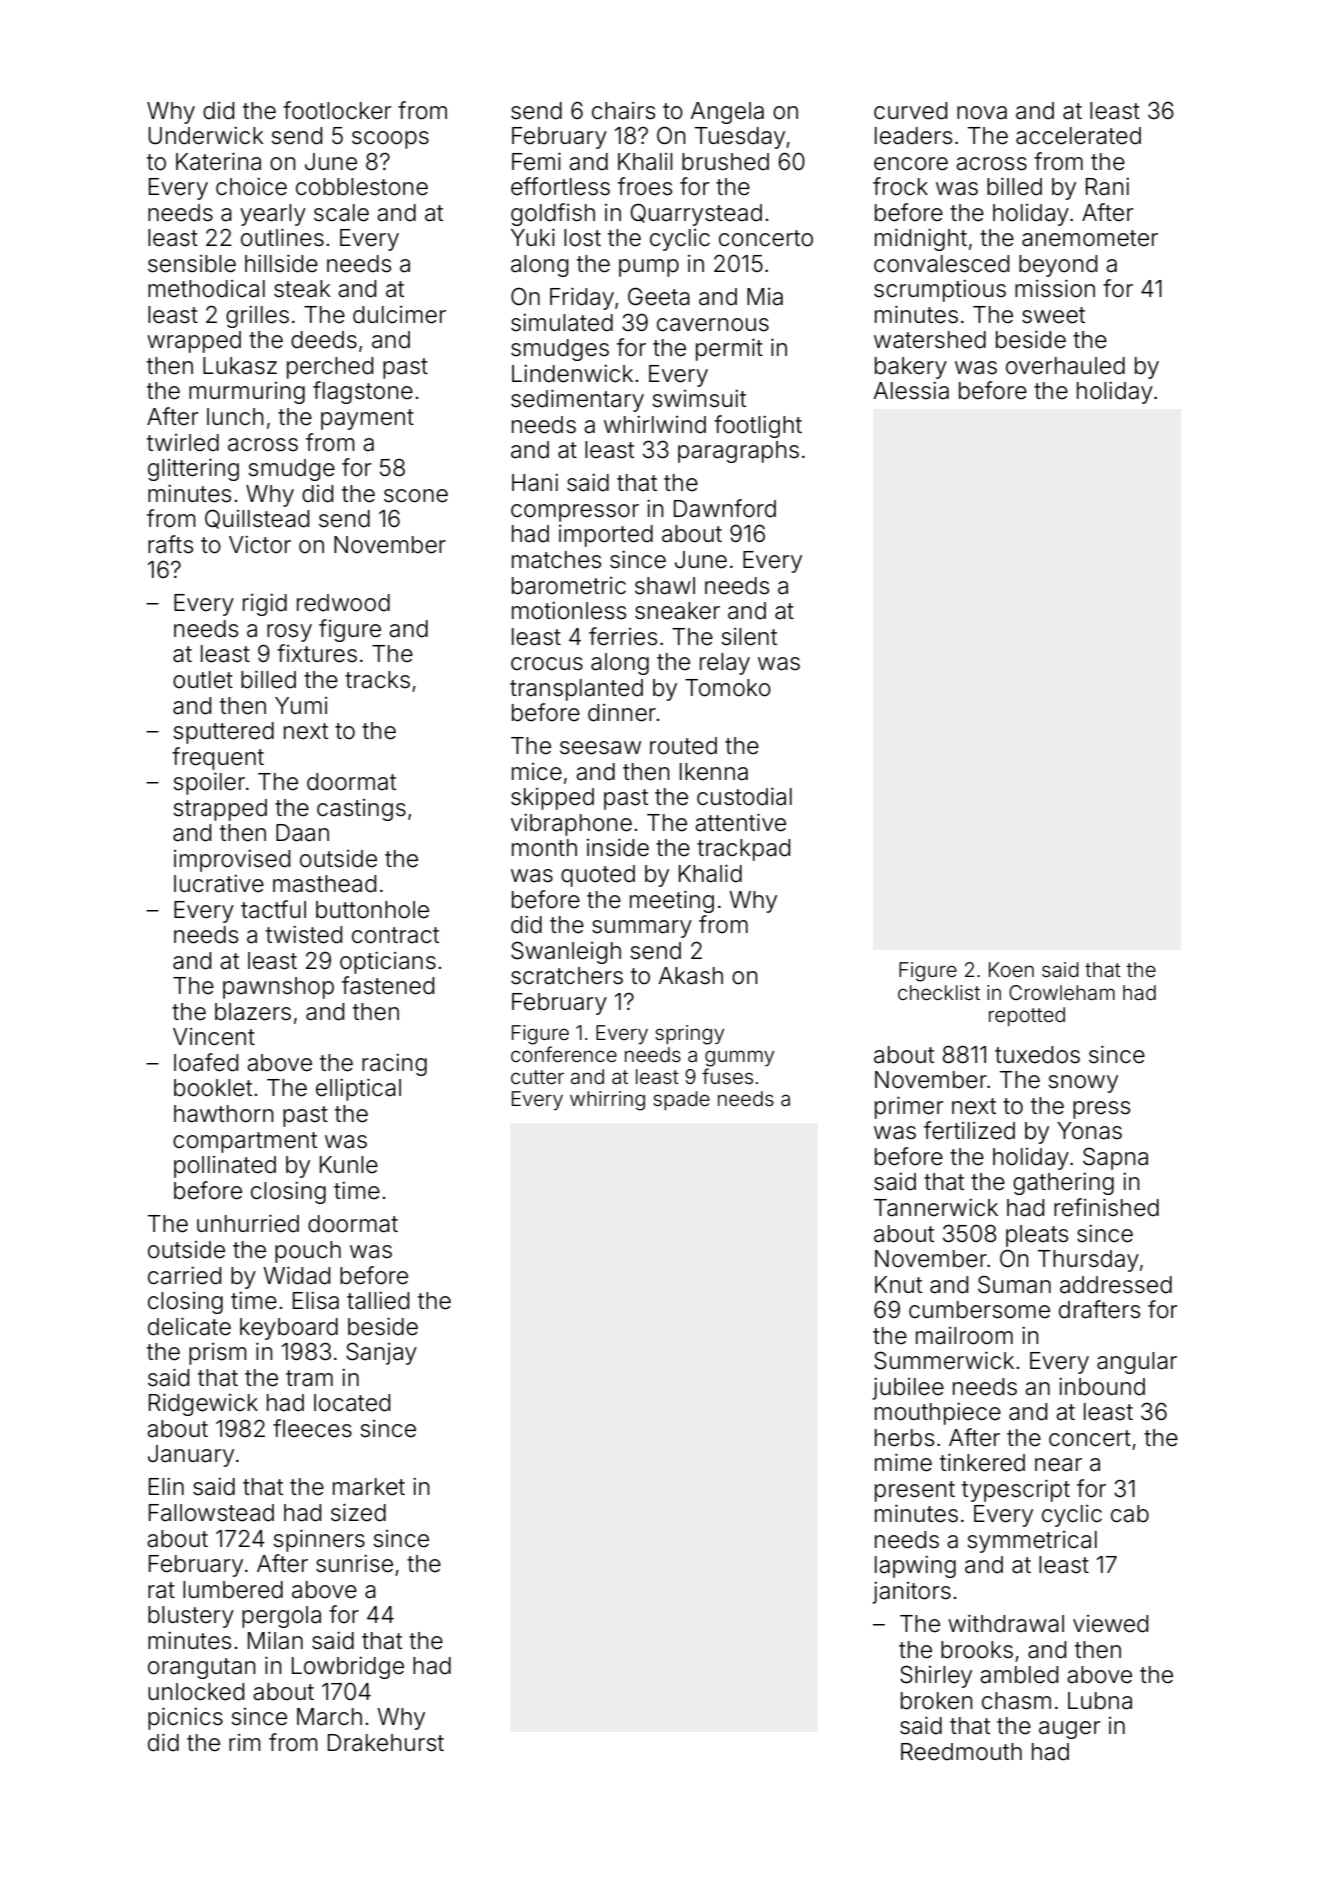 The width and height of the image is (1328, 1878). I want to click on delicate, so click(189, 1326).
